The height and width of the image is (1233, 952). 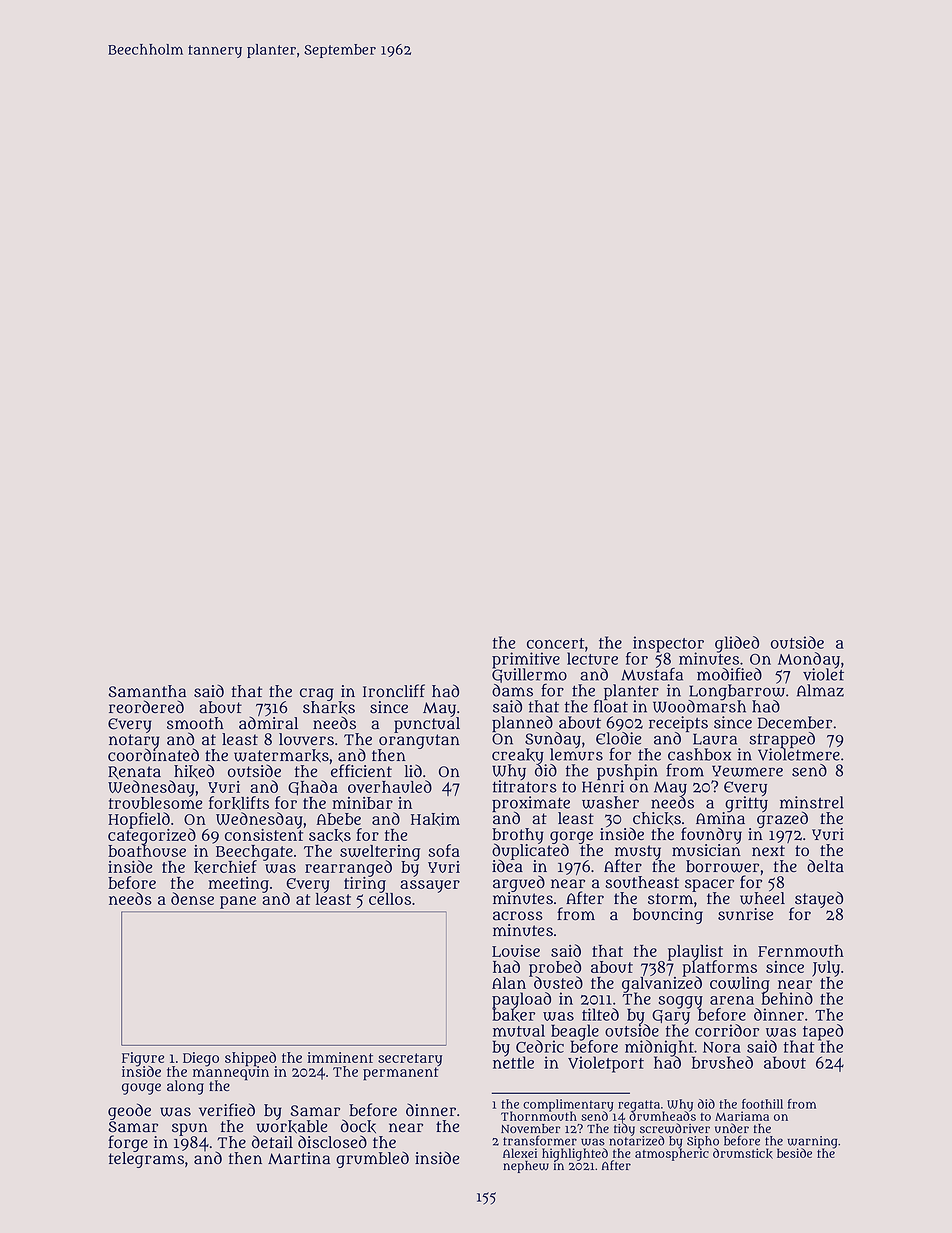 I want to click on forge, so click(x=128, y=1143).
